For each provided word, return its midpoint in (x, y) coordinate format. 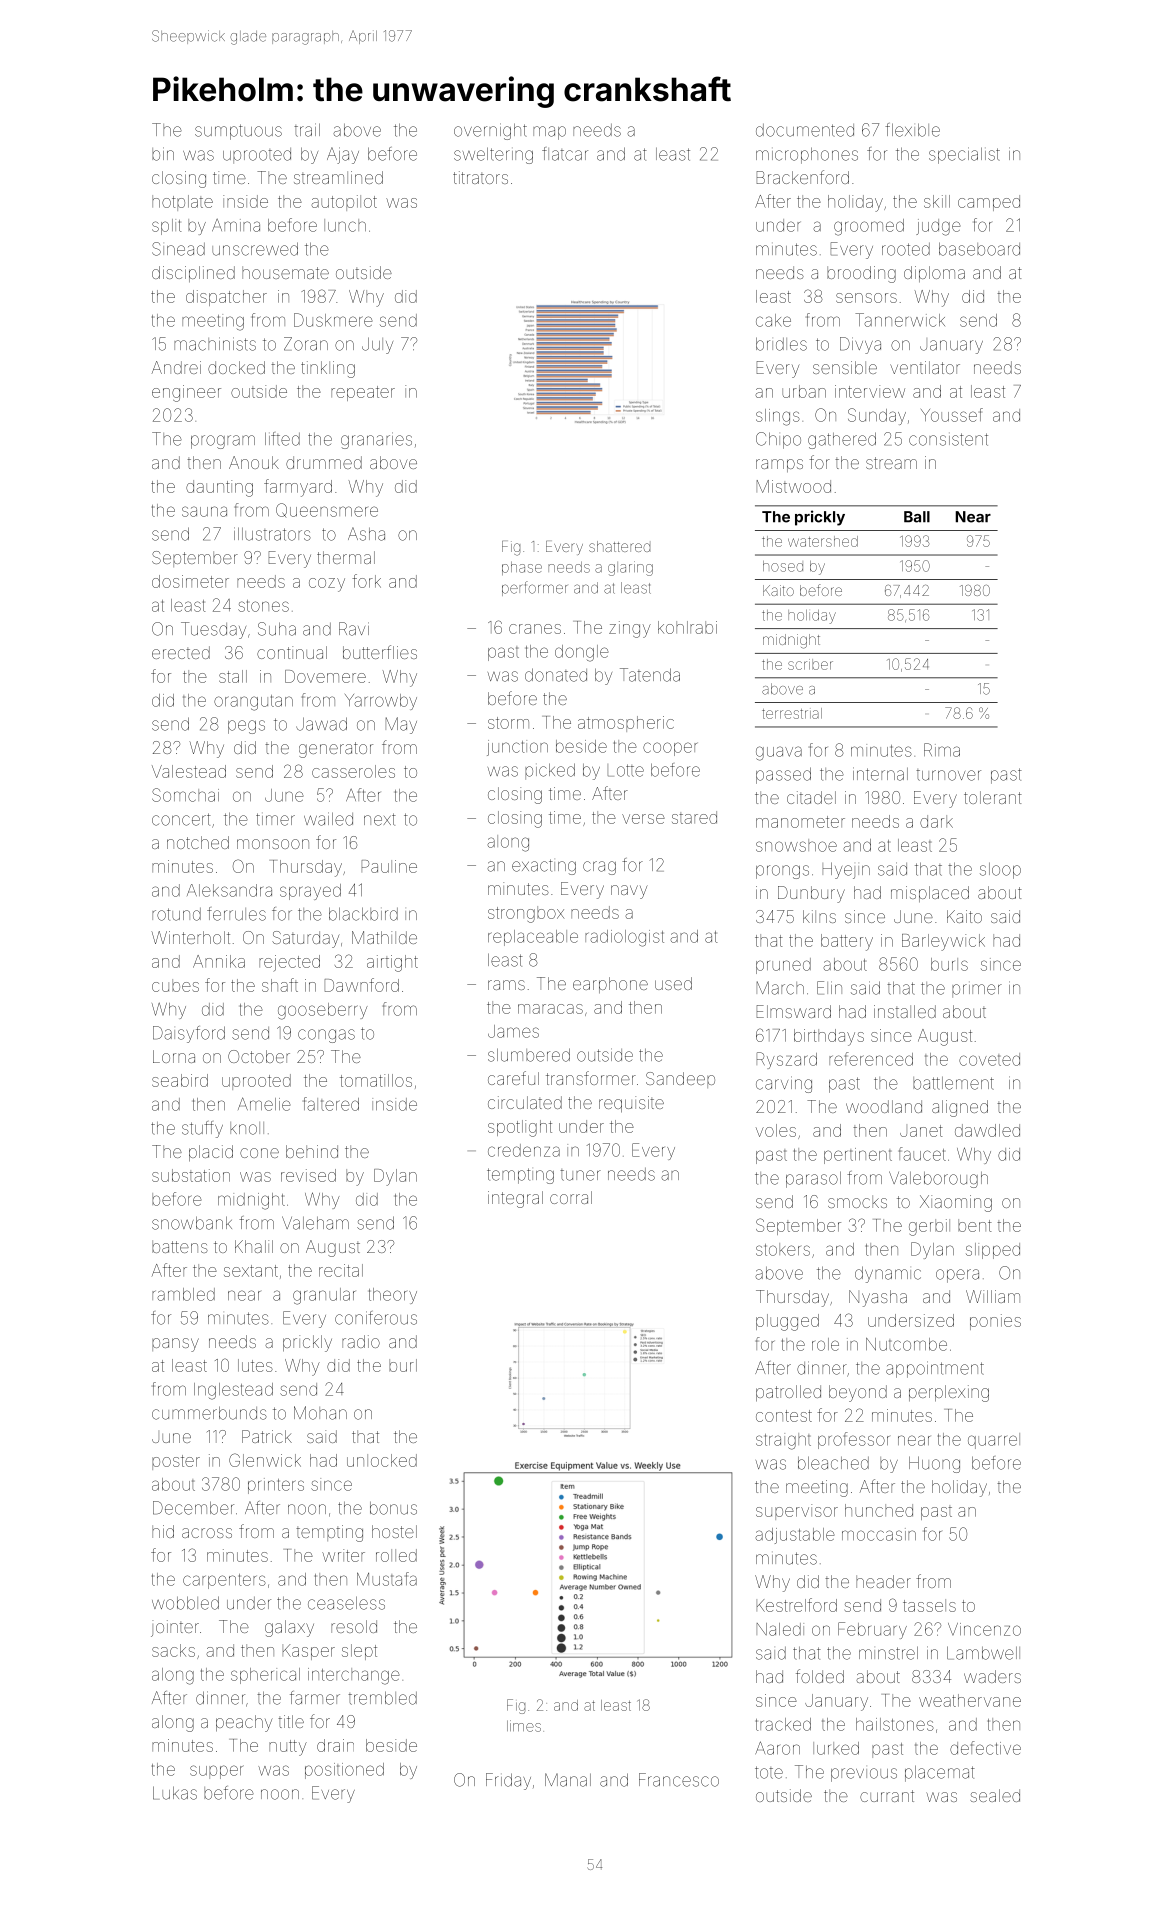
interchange (354, 1676)
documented (805, 130)
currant (887, 1796)
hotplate (182, 203)
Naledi (780, 1629)
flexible (912, 130)
